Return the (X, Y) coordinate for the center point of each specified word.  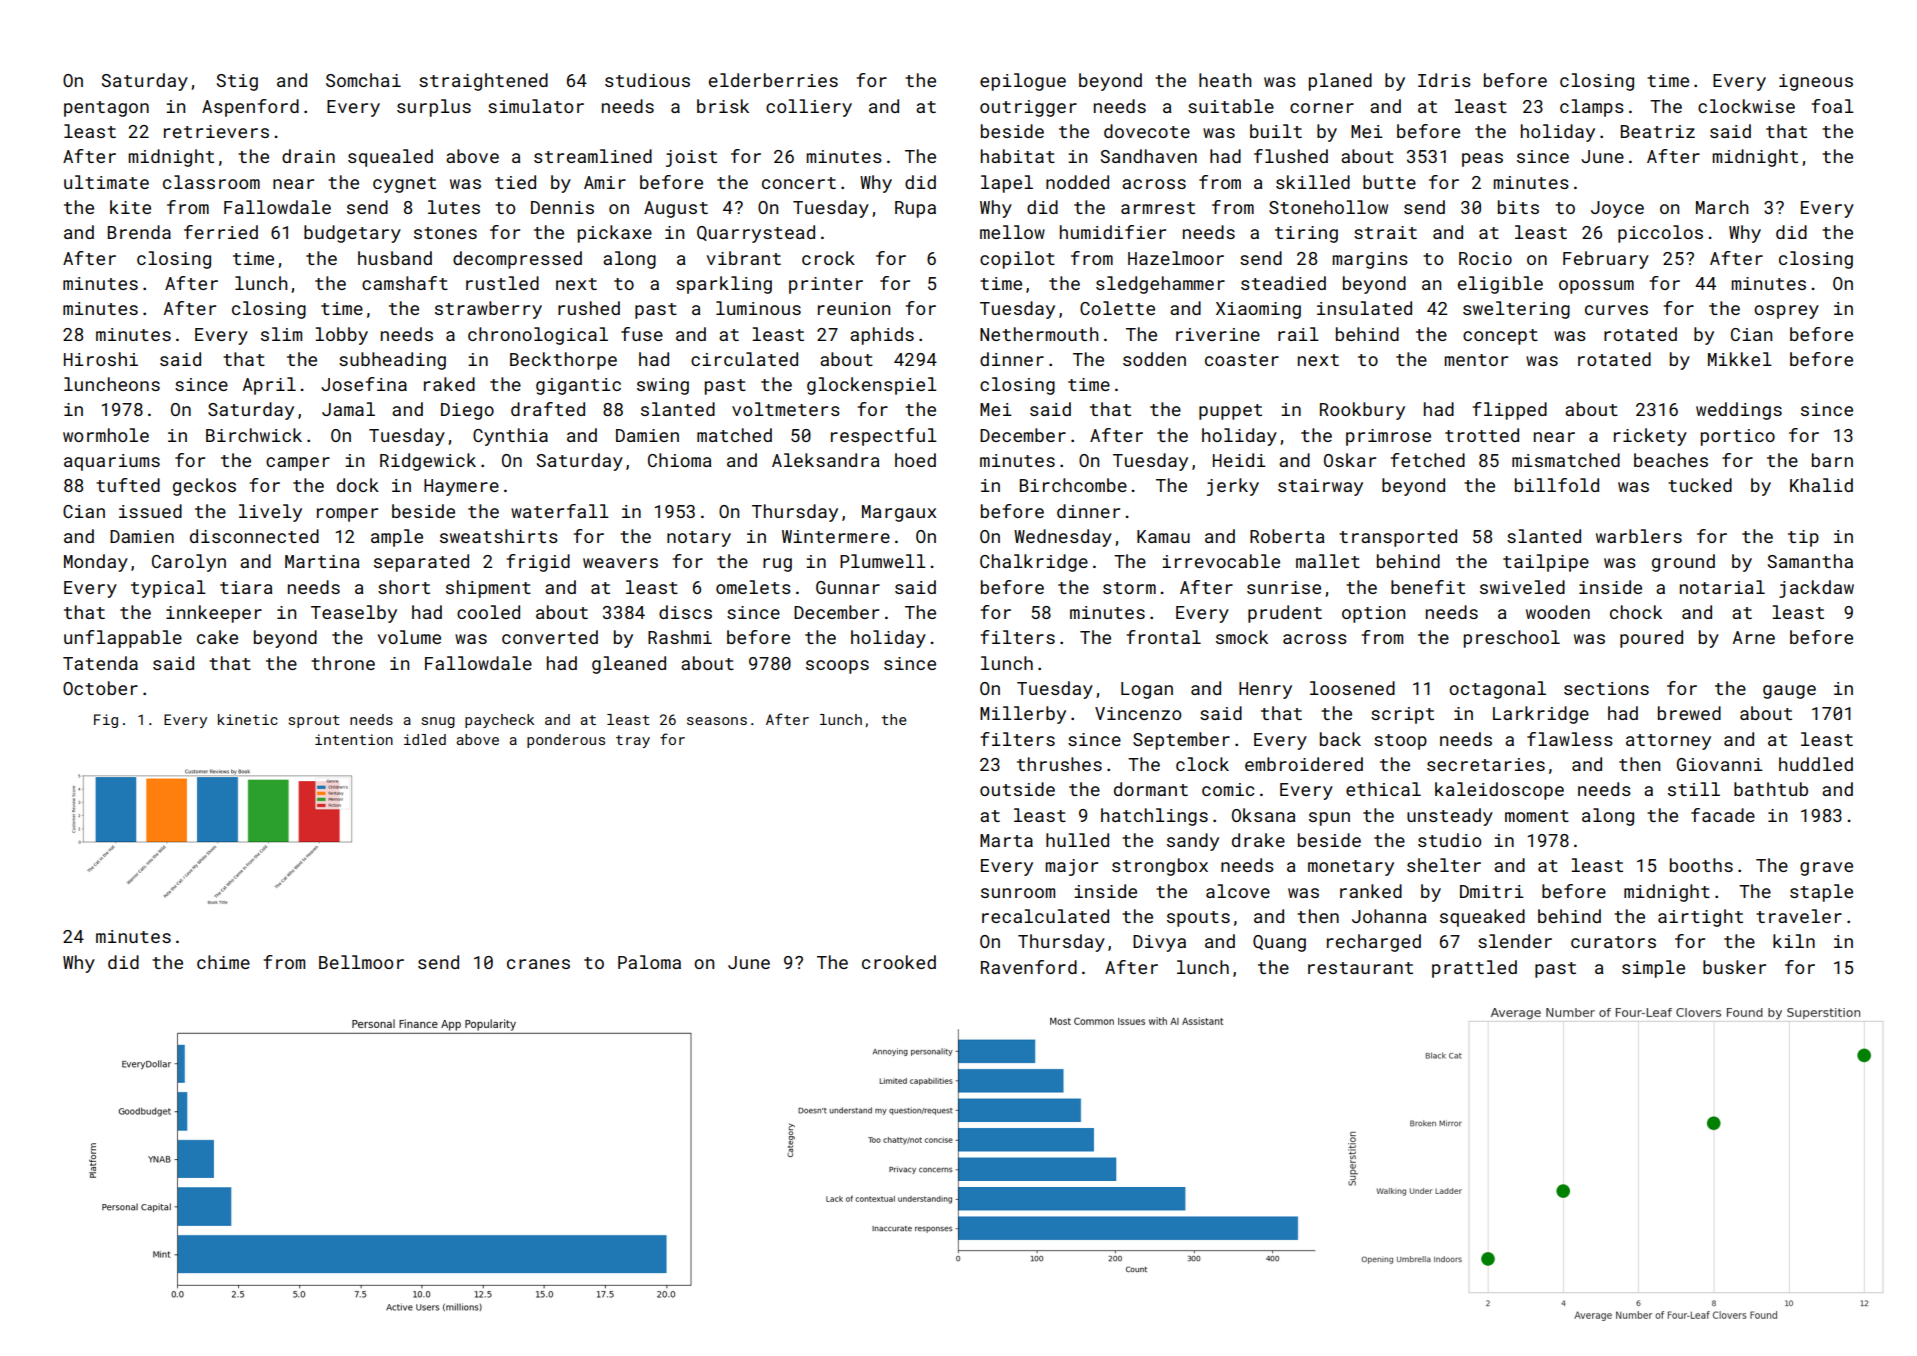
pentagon (106, 109)
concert (799, 183)
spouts (1198, 919)
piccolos (1660, 234)
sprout (314, 721)
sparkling (724, 285)
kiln (1794, 941)
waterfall (560, 511)
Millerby (1023, 715)
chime (223, 962)
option (1373, 614)
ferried (221, 232)
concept (1500, 337)
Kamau (1163, 536)
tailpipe (1546, 563)
